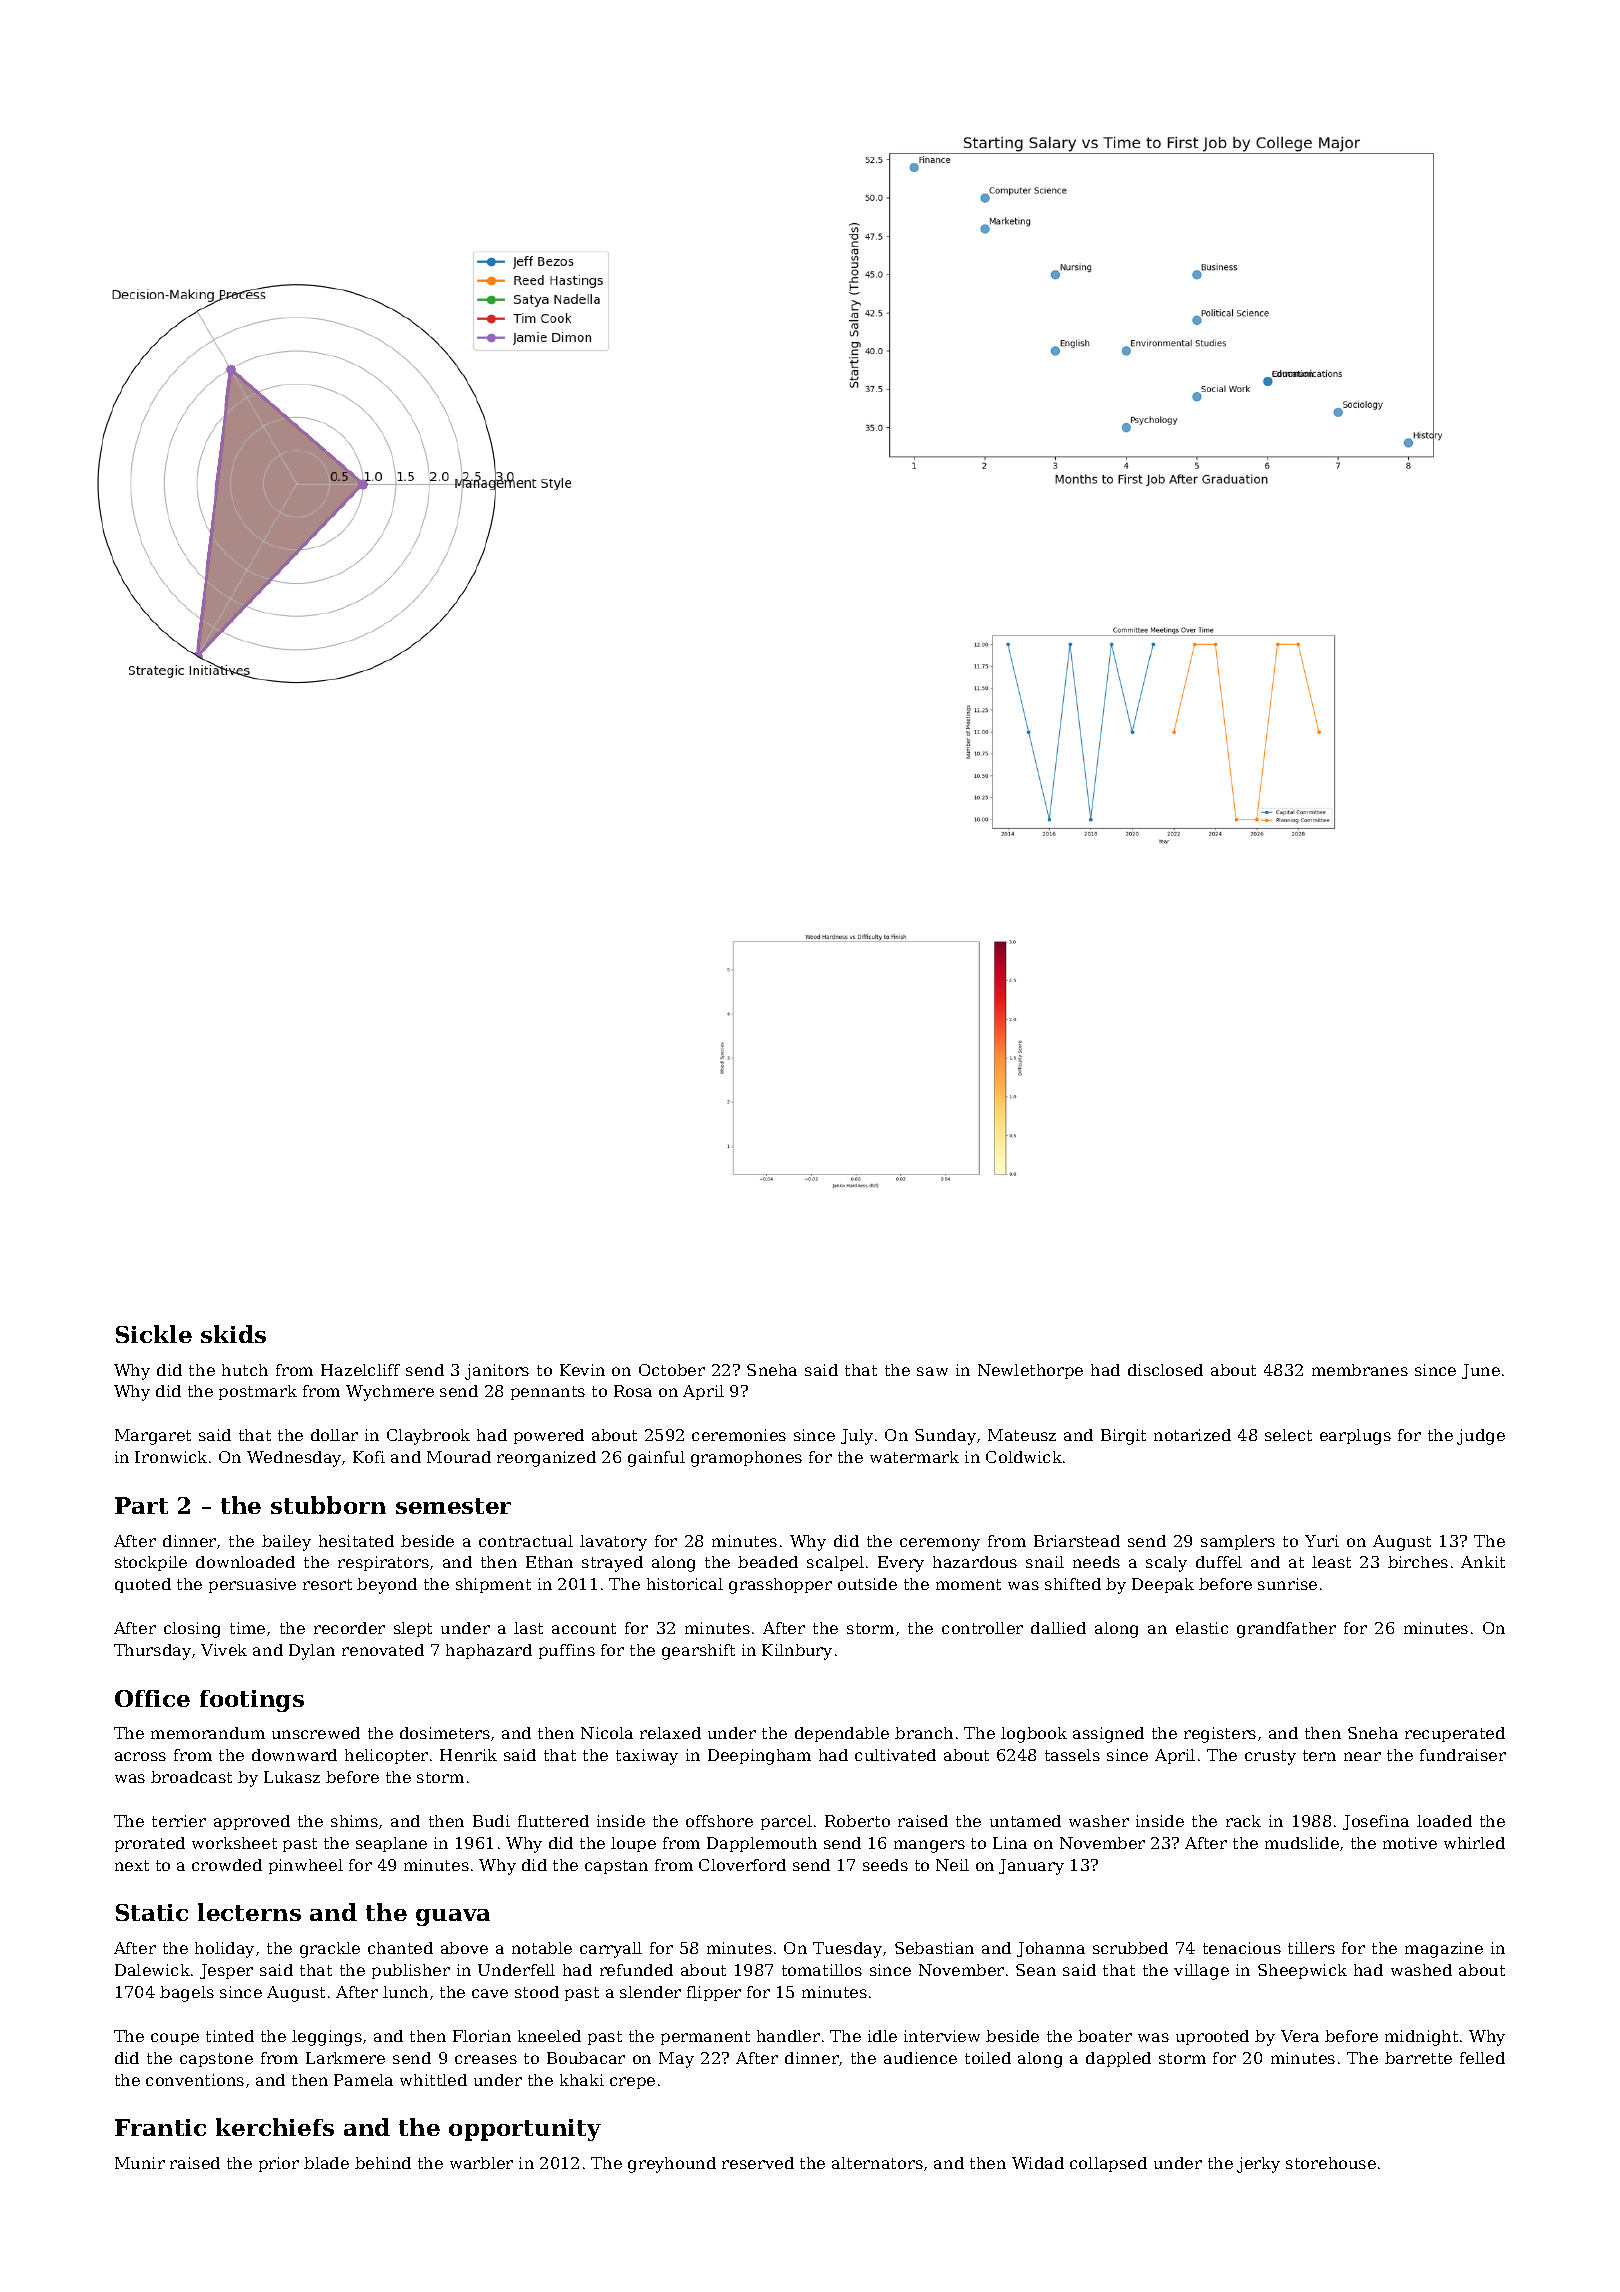 This document has width=1620, height=2292. Describe the element at coordinates (233, 1334) in the document. I see `skids` at that location.
